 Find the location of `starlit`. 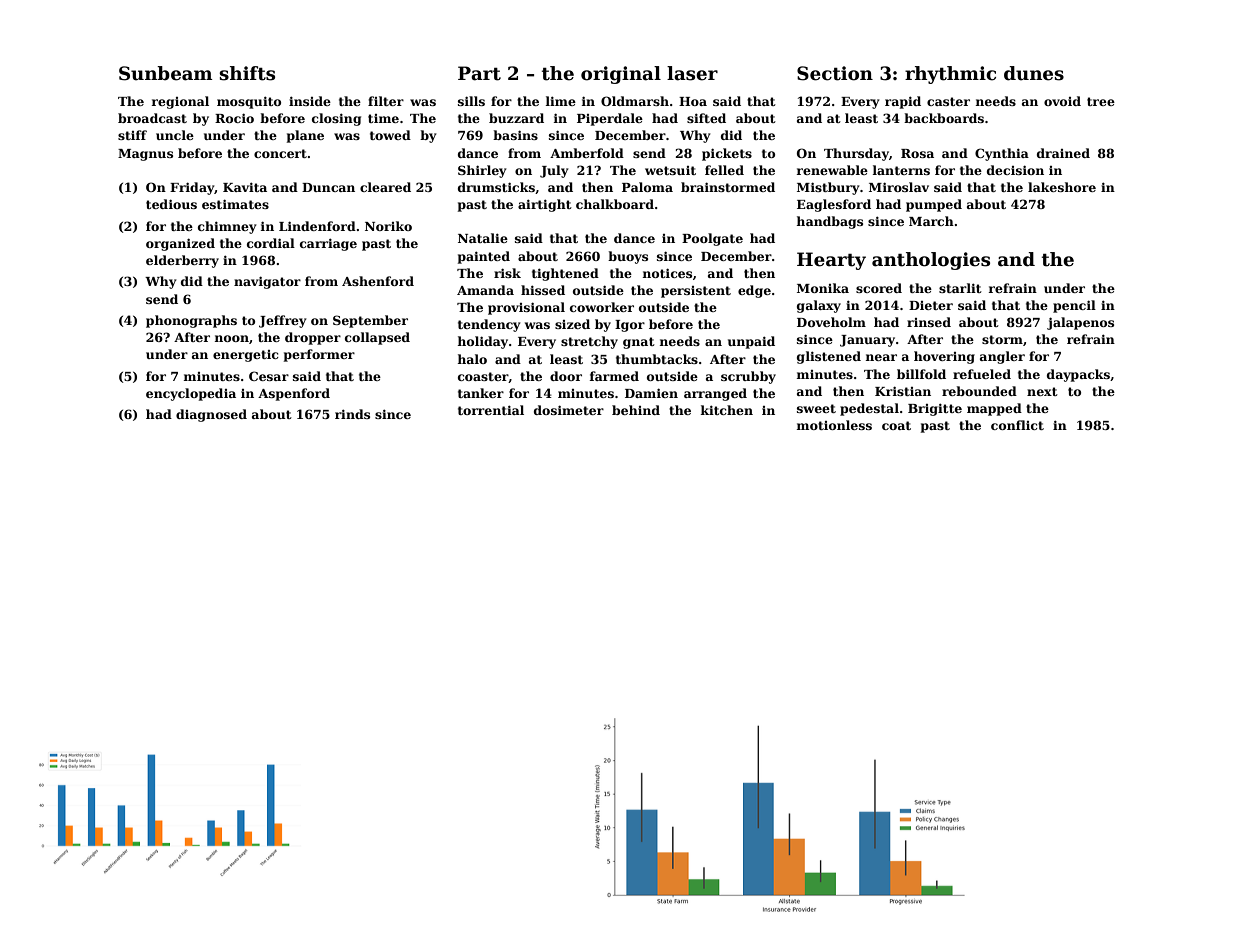

starlit is located at coordinates (960, 288).
